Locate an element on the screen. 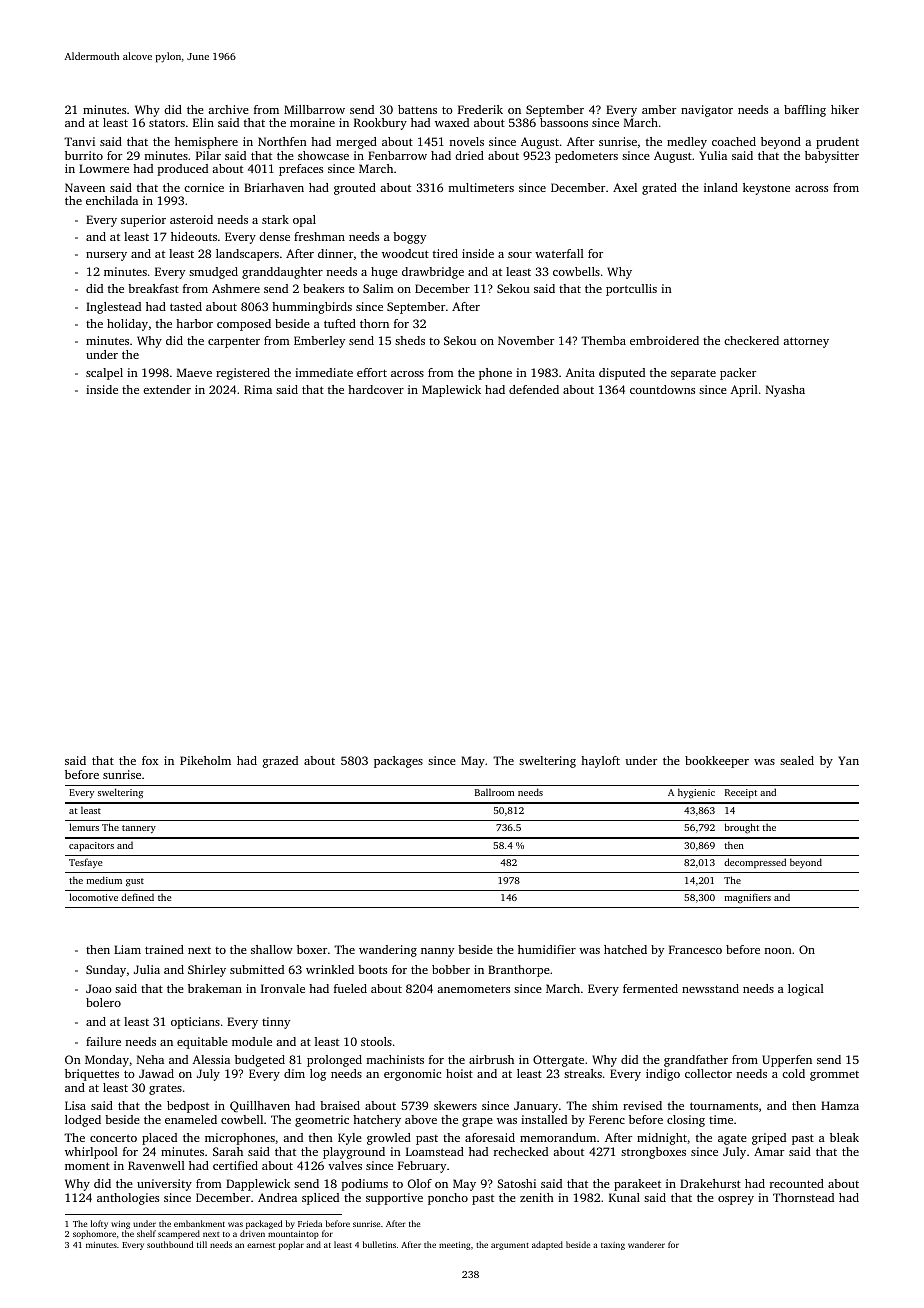  Fenbarrow is located at coordinates (397, 155).
